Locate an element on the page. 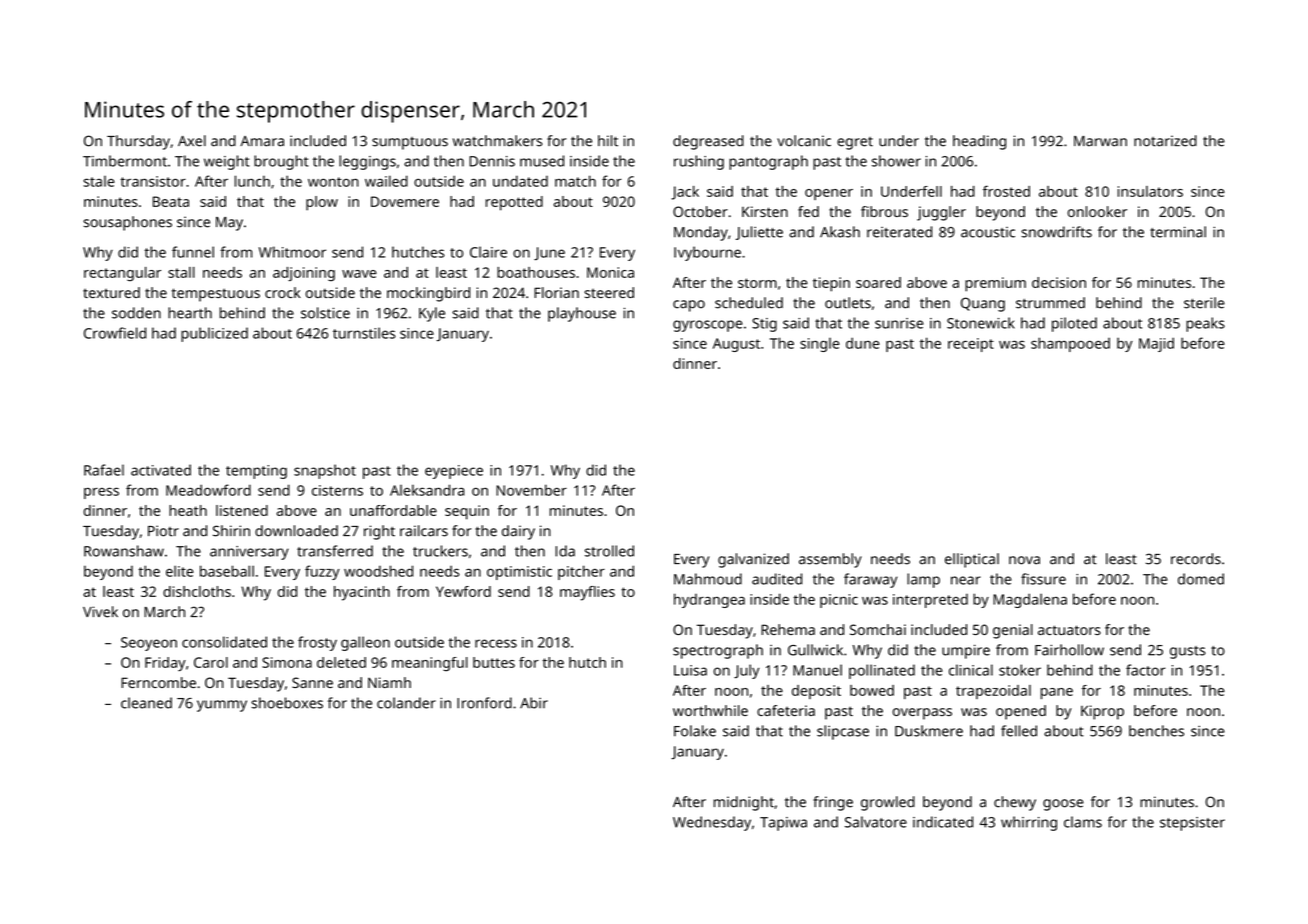  plow is located at coordinates (322, 203).
